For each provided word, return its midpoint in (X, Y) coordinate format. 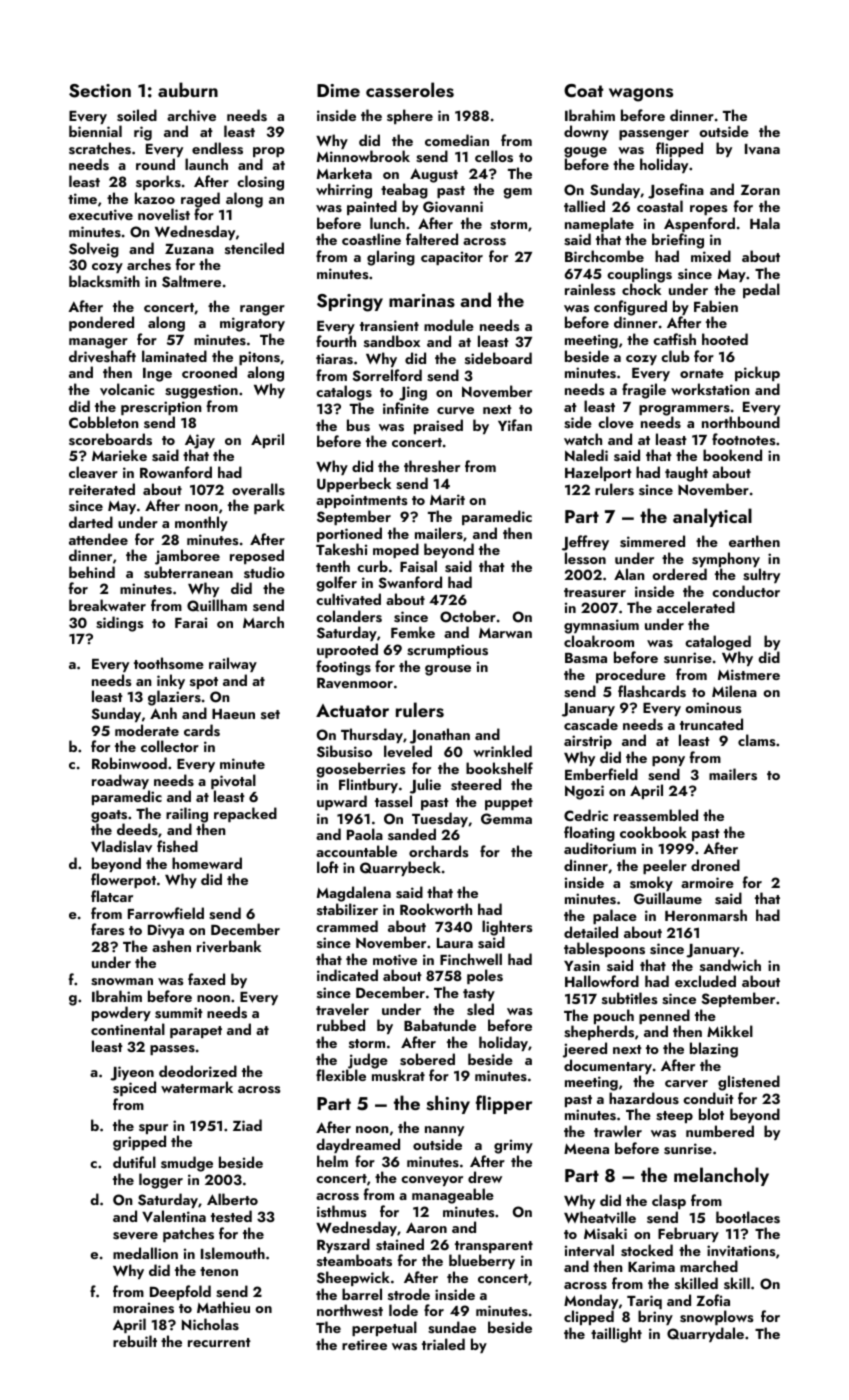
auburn (188, 89)
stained (400, 1244)
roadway (120, 781)
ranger (262, 310)
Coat (584, 91)
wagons (641, 95)
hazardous (644, 1098)
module (449, 325)
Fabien (716, 306)
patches (188, 1234)
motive (395, 960)
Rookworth (436, 909)
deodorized (198, 1071)
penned (664, 1016)
